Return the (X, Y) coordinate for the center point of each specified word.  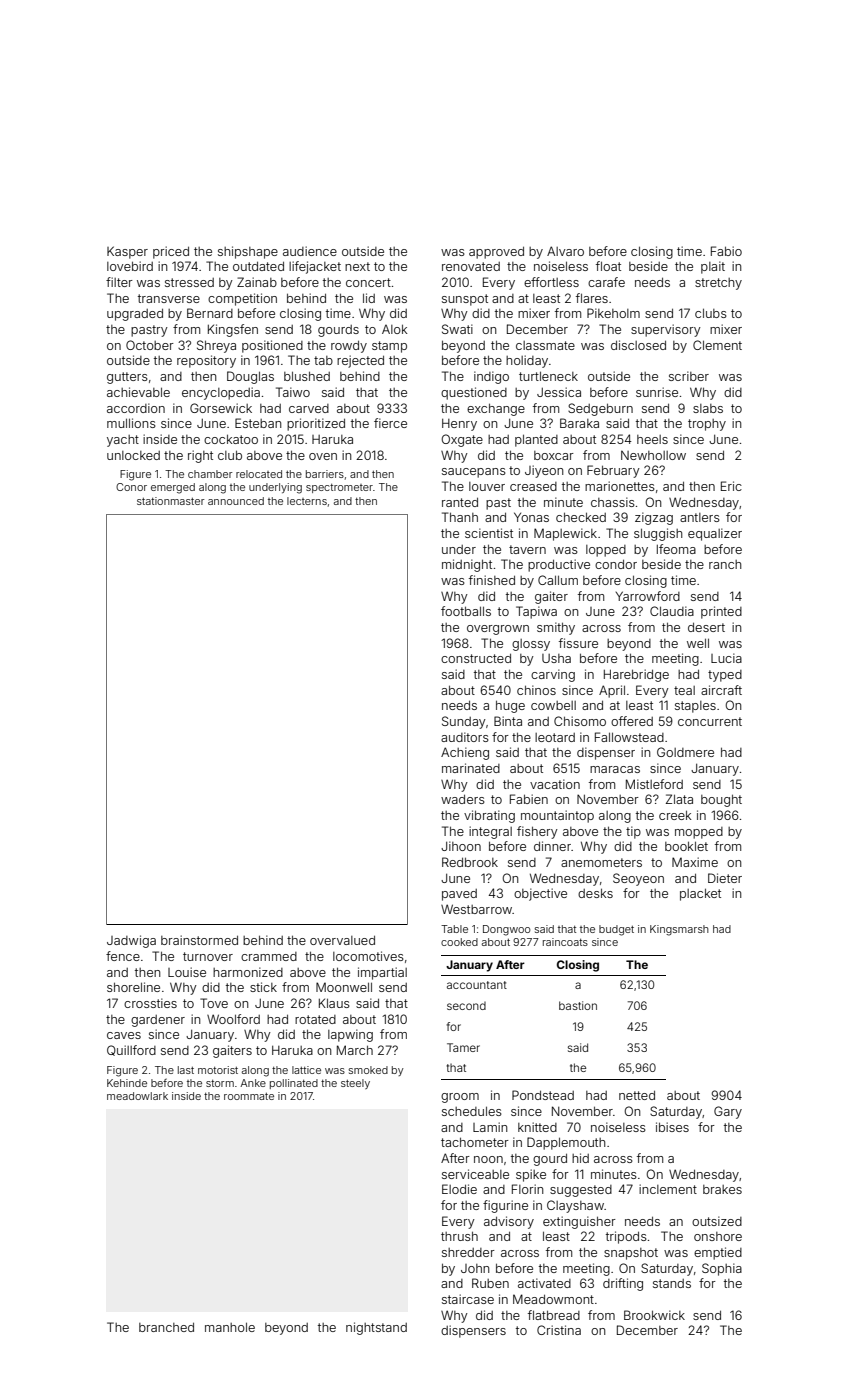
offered (632, 721)
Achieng (465, 753)
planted (536, 440)
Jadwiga (131, 941)
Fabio (726, 251)
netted (637, 1095)
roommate (249, 1096)
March (355, 1050)
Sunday (464, 722)
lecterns (307, 501)
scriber (689, 376)
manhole (230, 1327)
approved (496, 252)
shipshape (248, 252)
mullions (131, 423)
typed (725, 676)
